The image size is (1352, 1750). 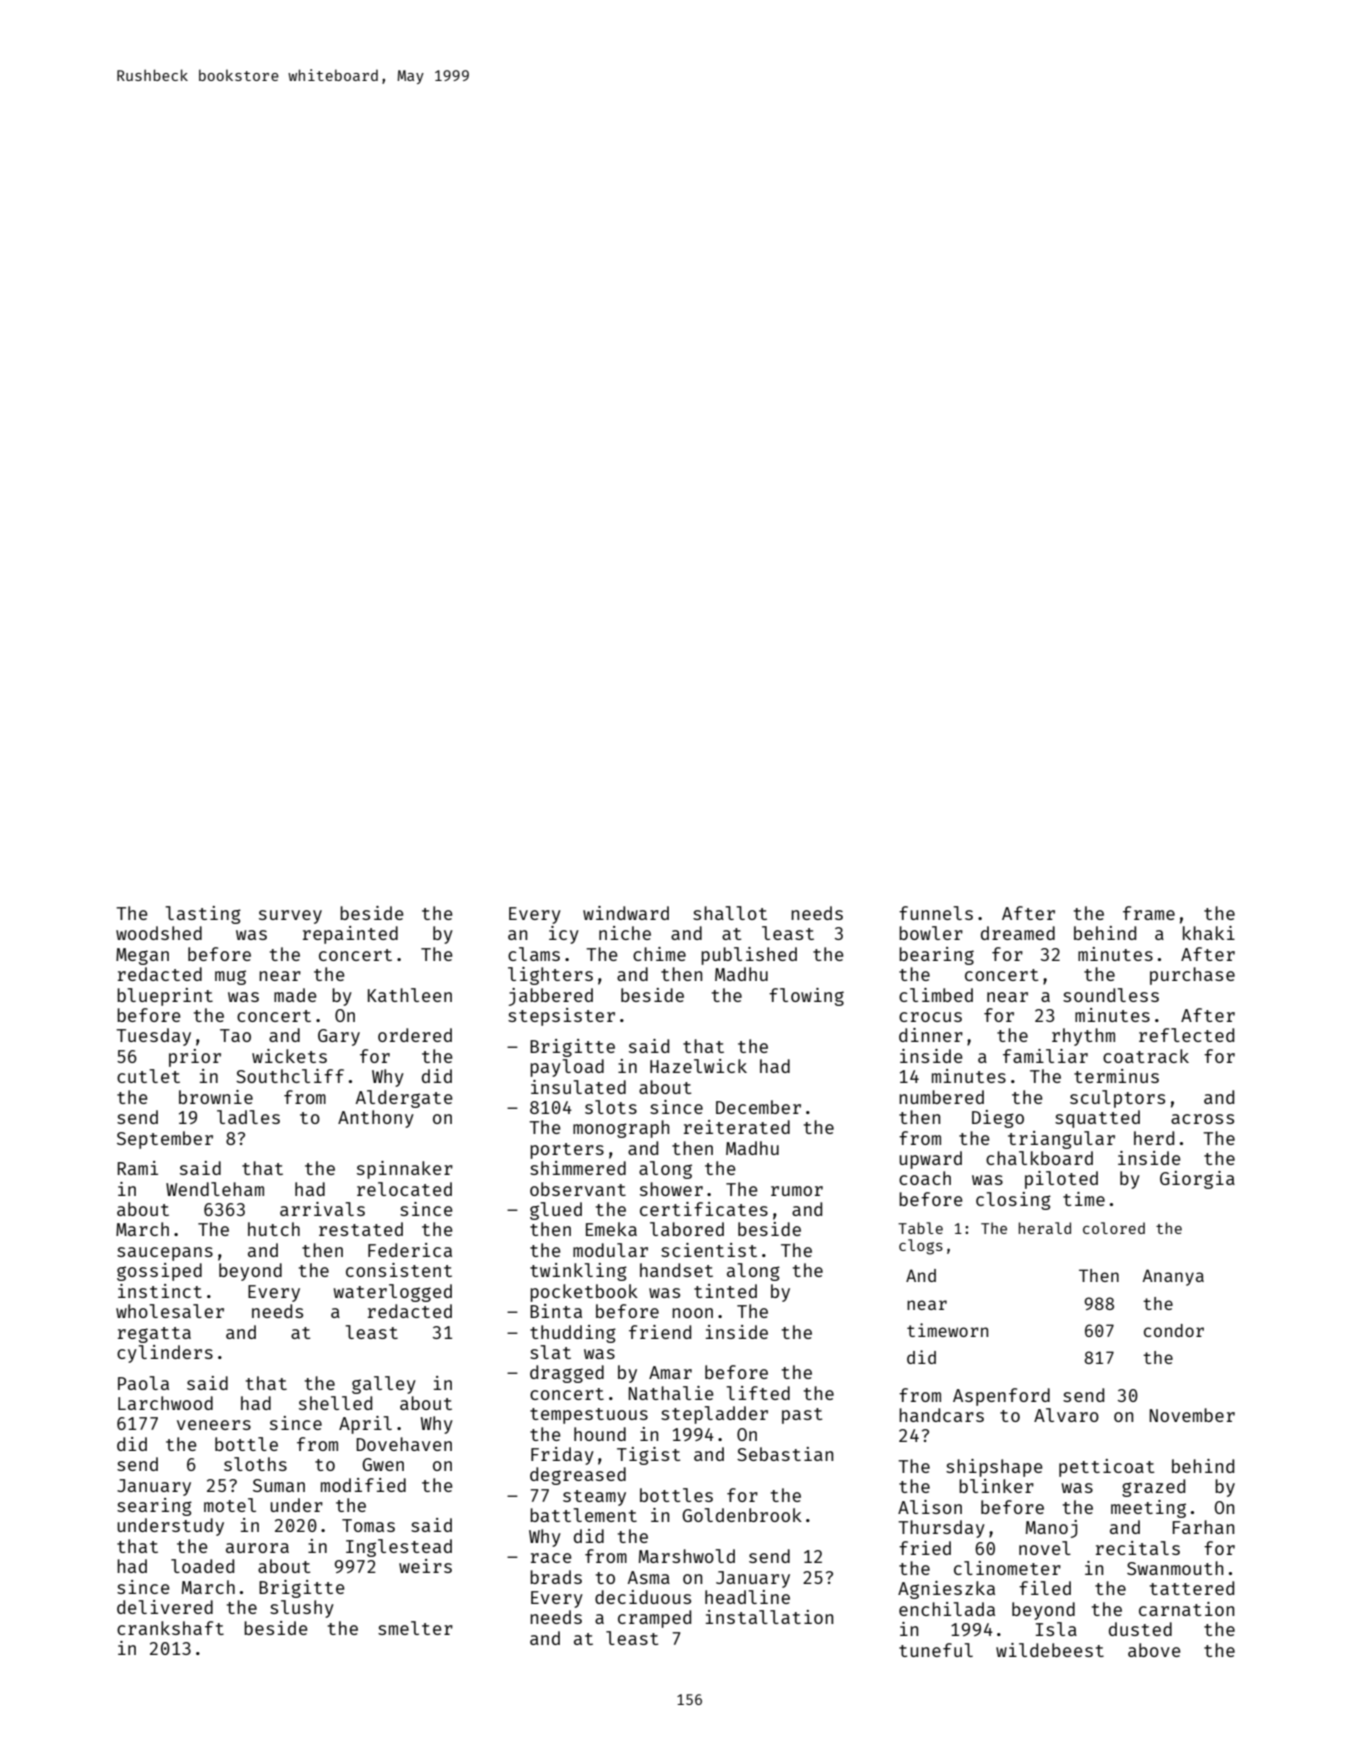 I want to click on November, so click(x=1192, y=1415).
